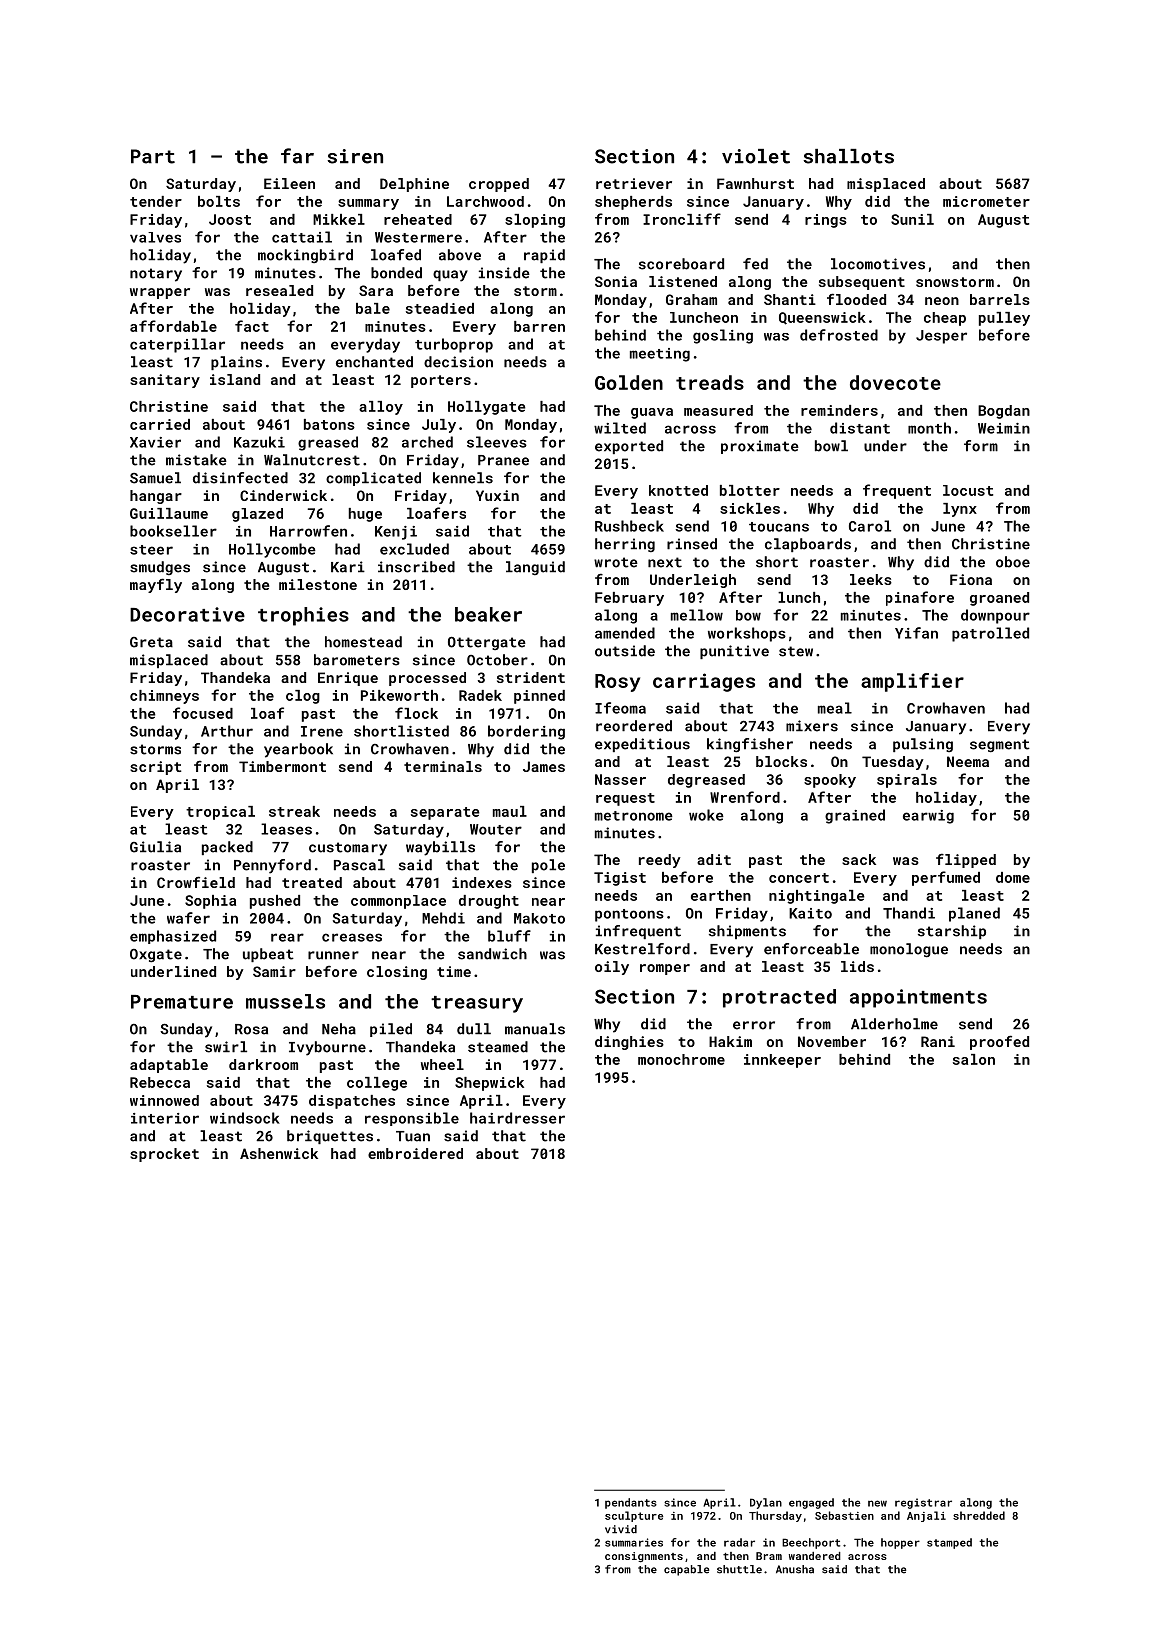 The width and height of the screenshot is (1160, 1640). I want to click on sanitary, so click(165, 381).
